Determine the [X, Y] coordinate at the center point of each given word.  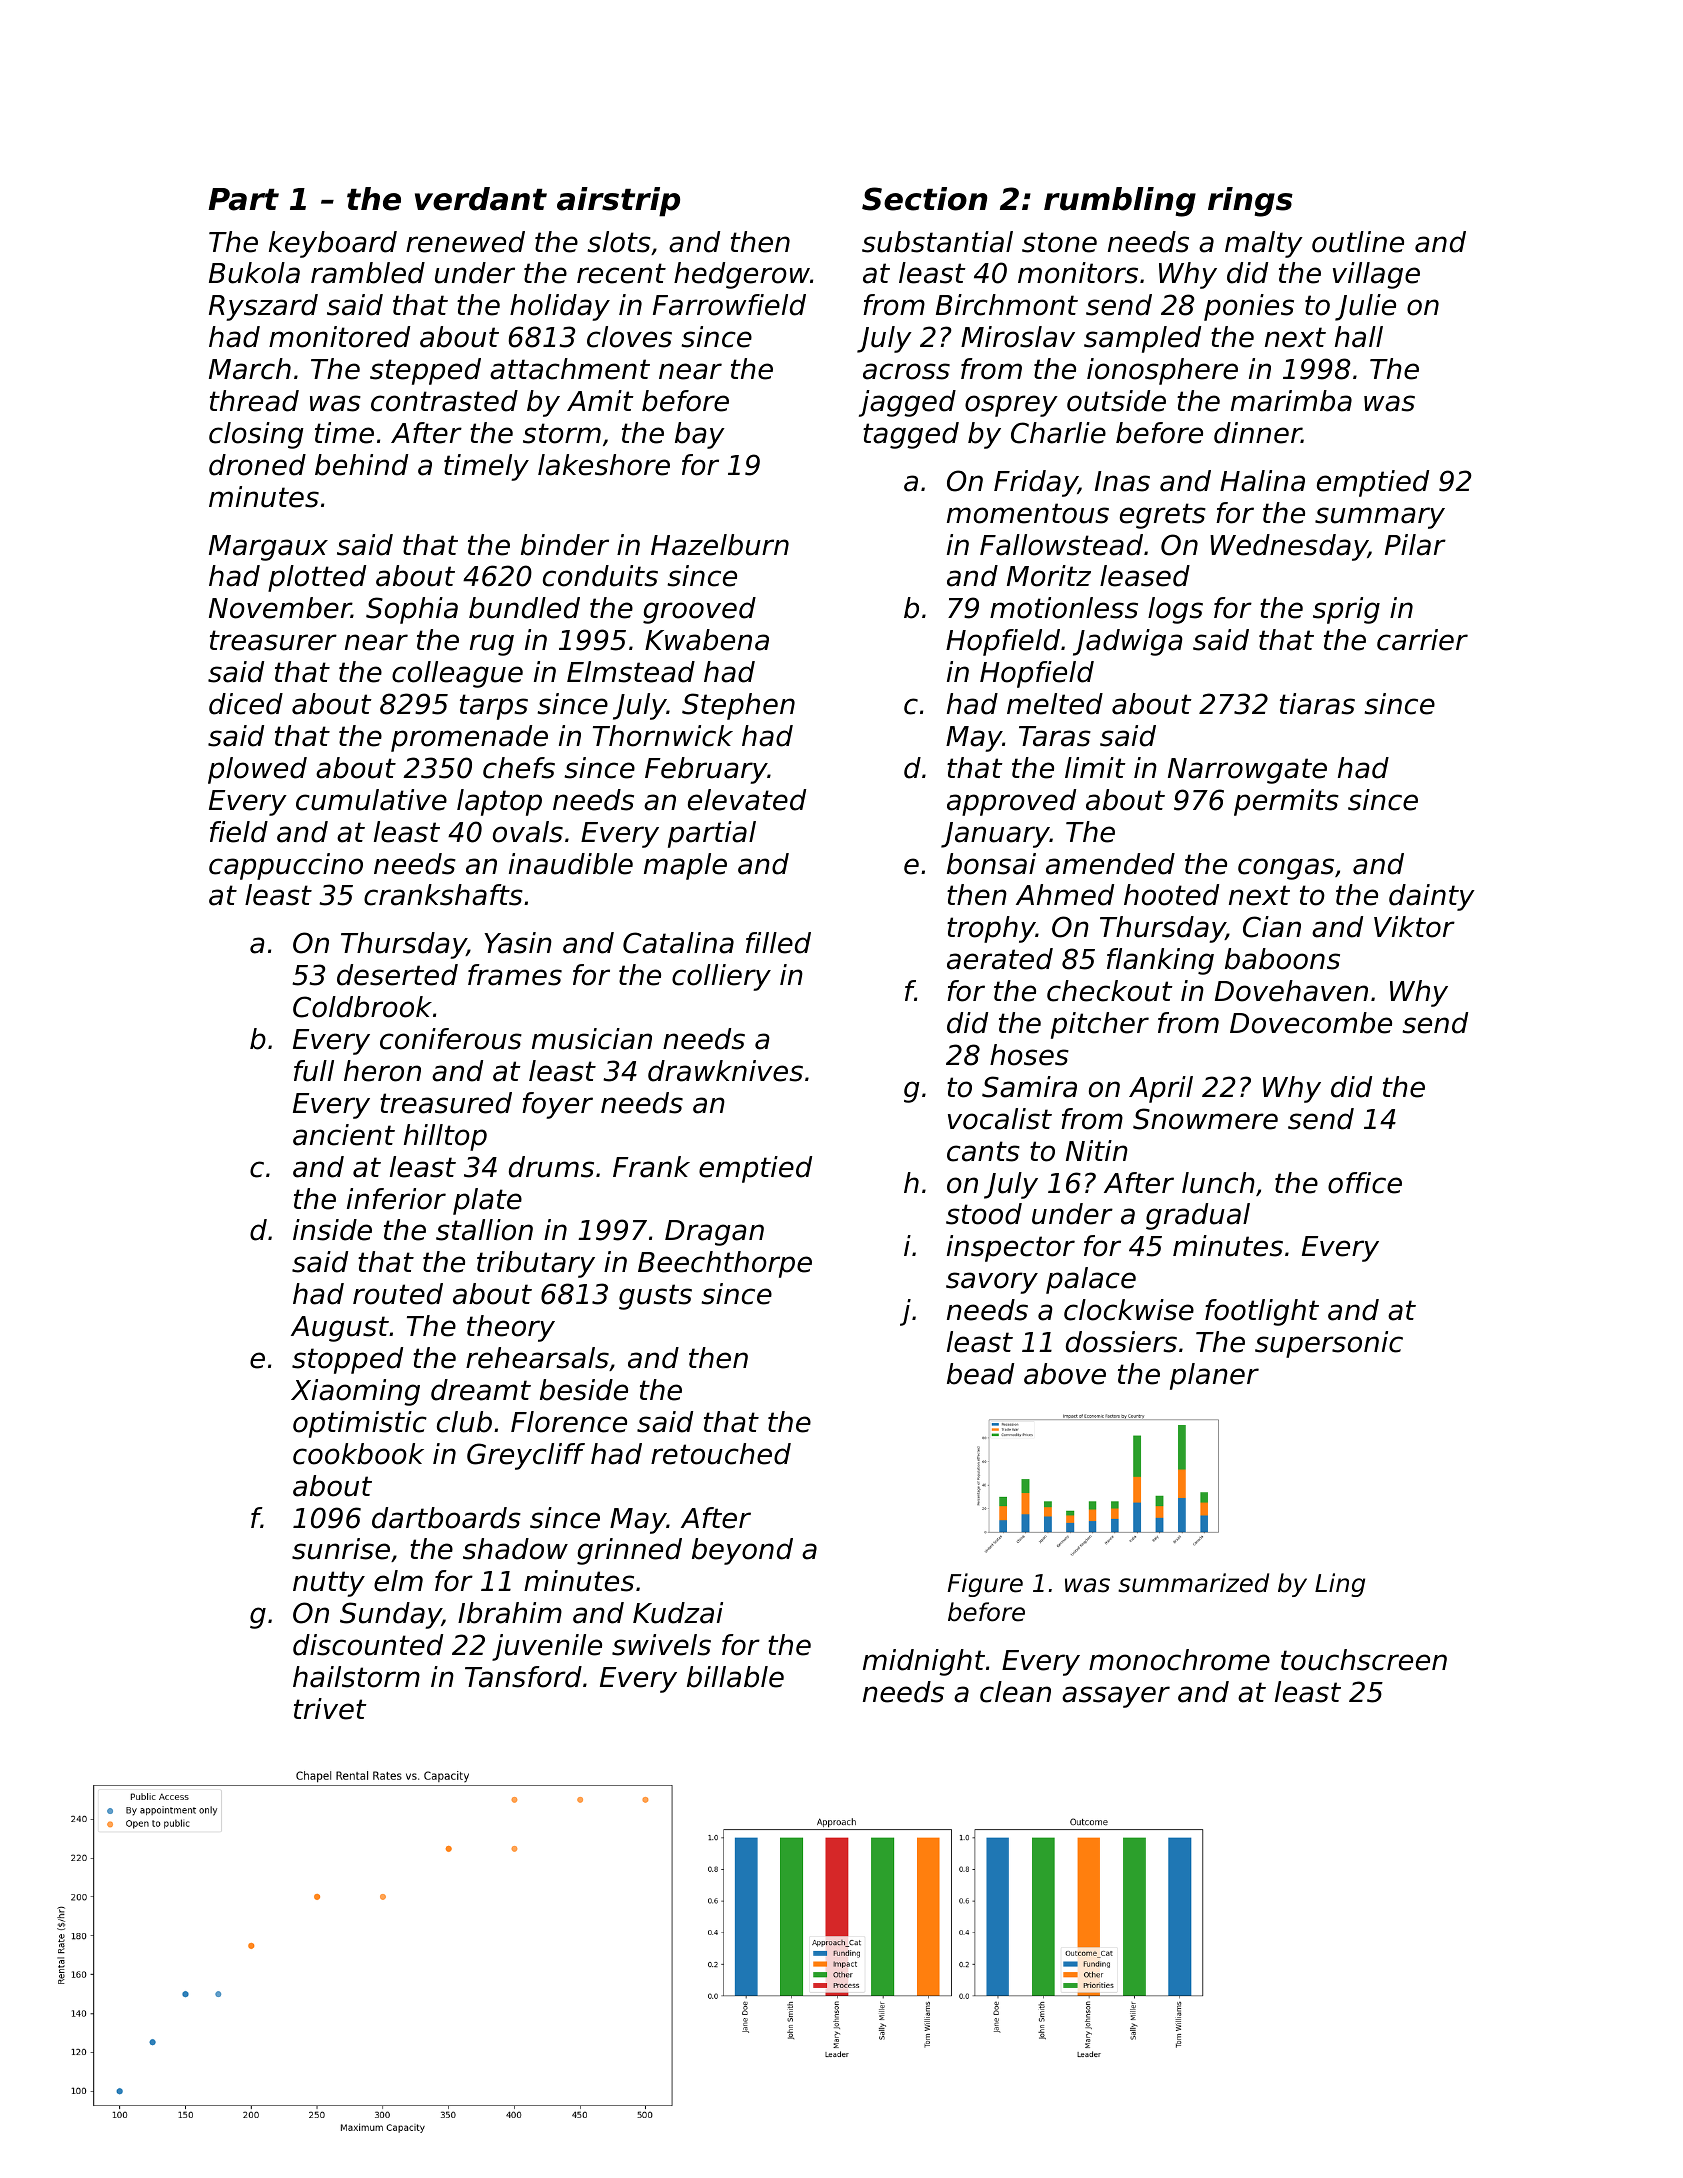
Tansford [523, 1677]
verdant [481, 199]
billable [735, 1677]
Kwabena [707, 640]
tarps [494, 707]
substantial [937, 242]
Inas [1122, 481]
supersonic [1329, 1344]
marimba [1291, 401]
